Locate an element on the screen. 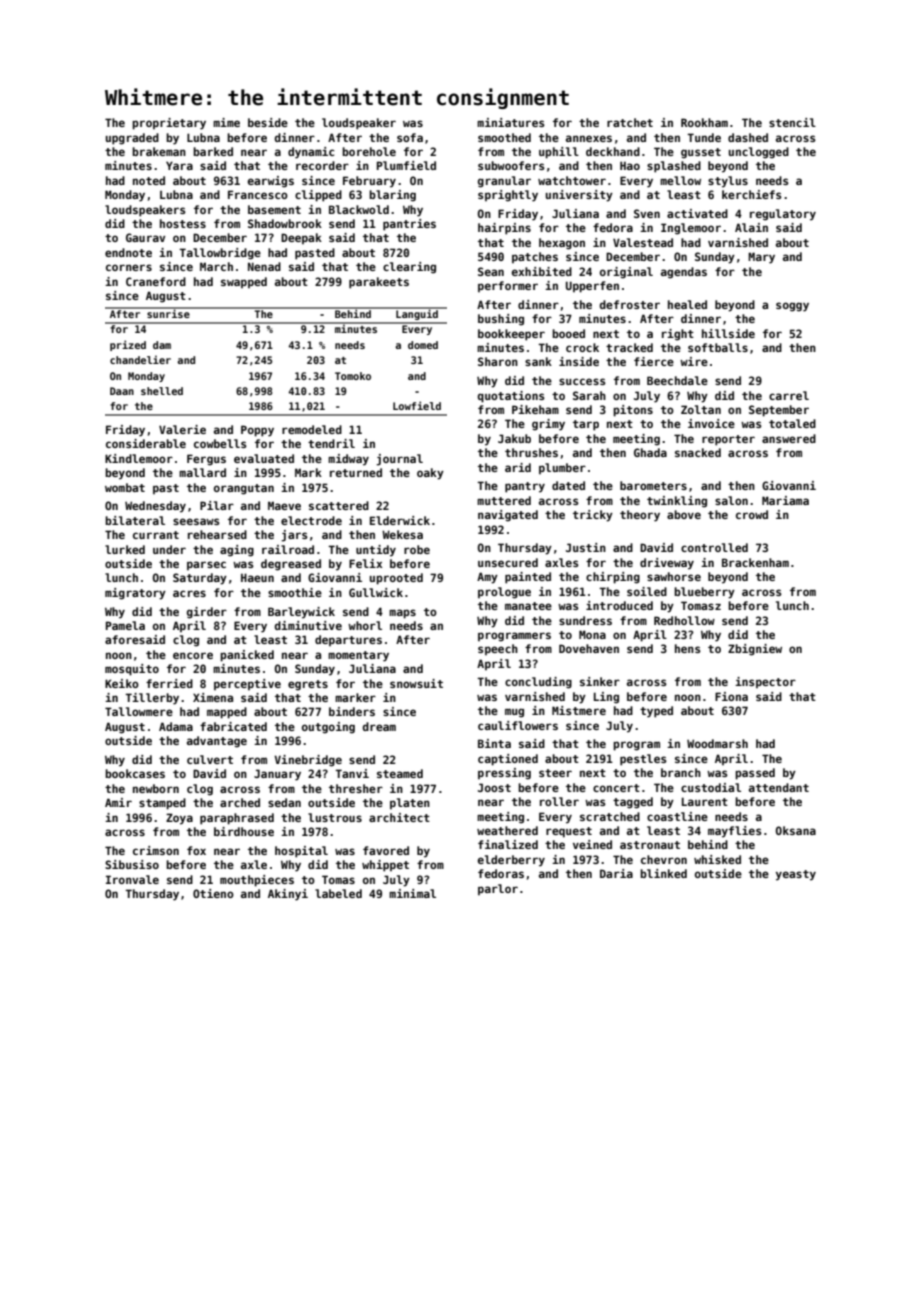 The width and height of the screenshot is (924, 1308). Tanvi is located at coordinates (352, 773).
